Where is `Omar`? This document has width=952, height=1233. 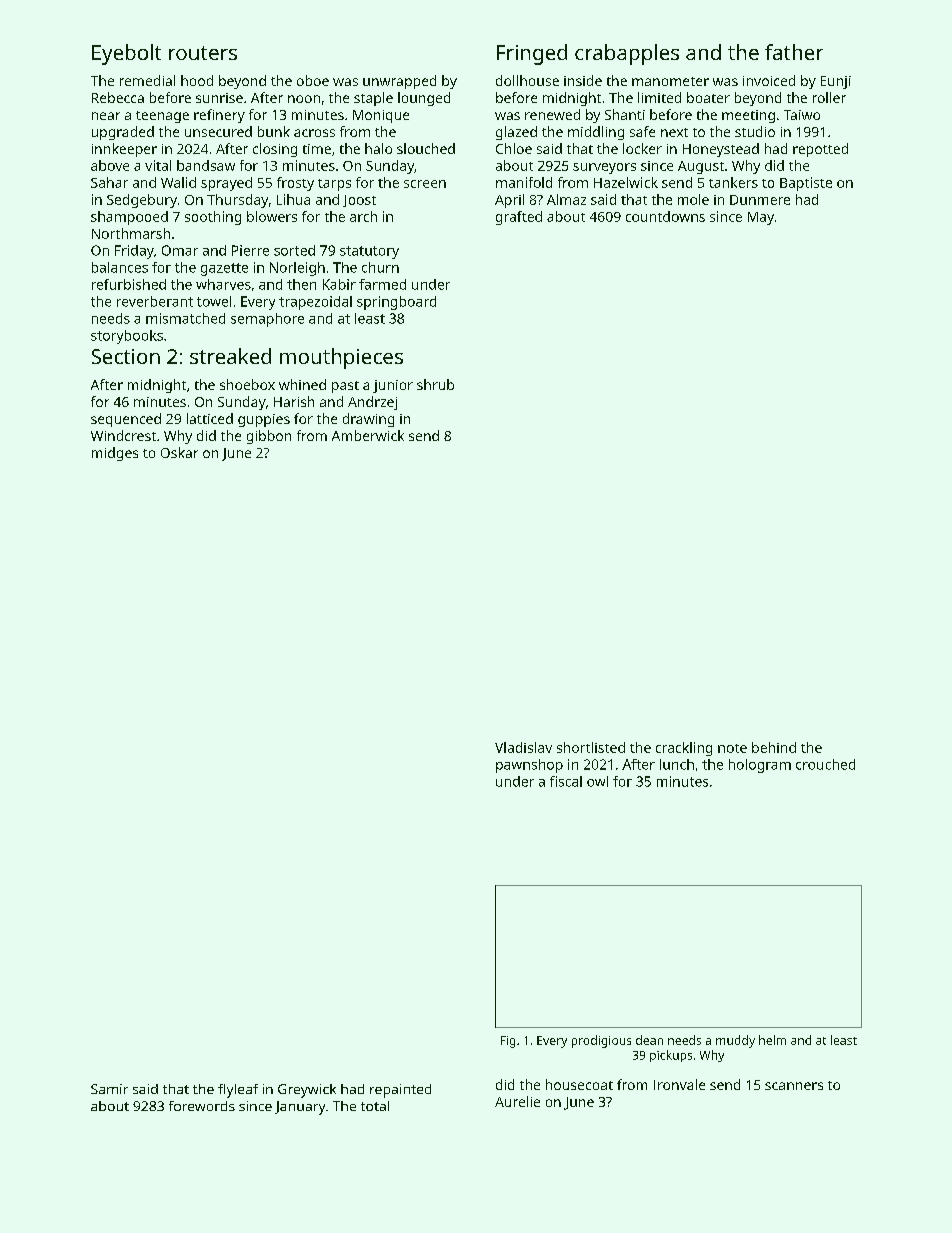 Omar is located at coordinates (180, 250).
